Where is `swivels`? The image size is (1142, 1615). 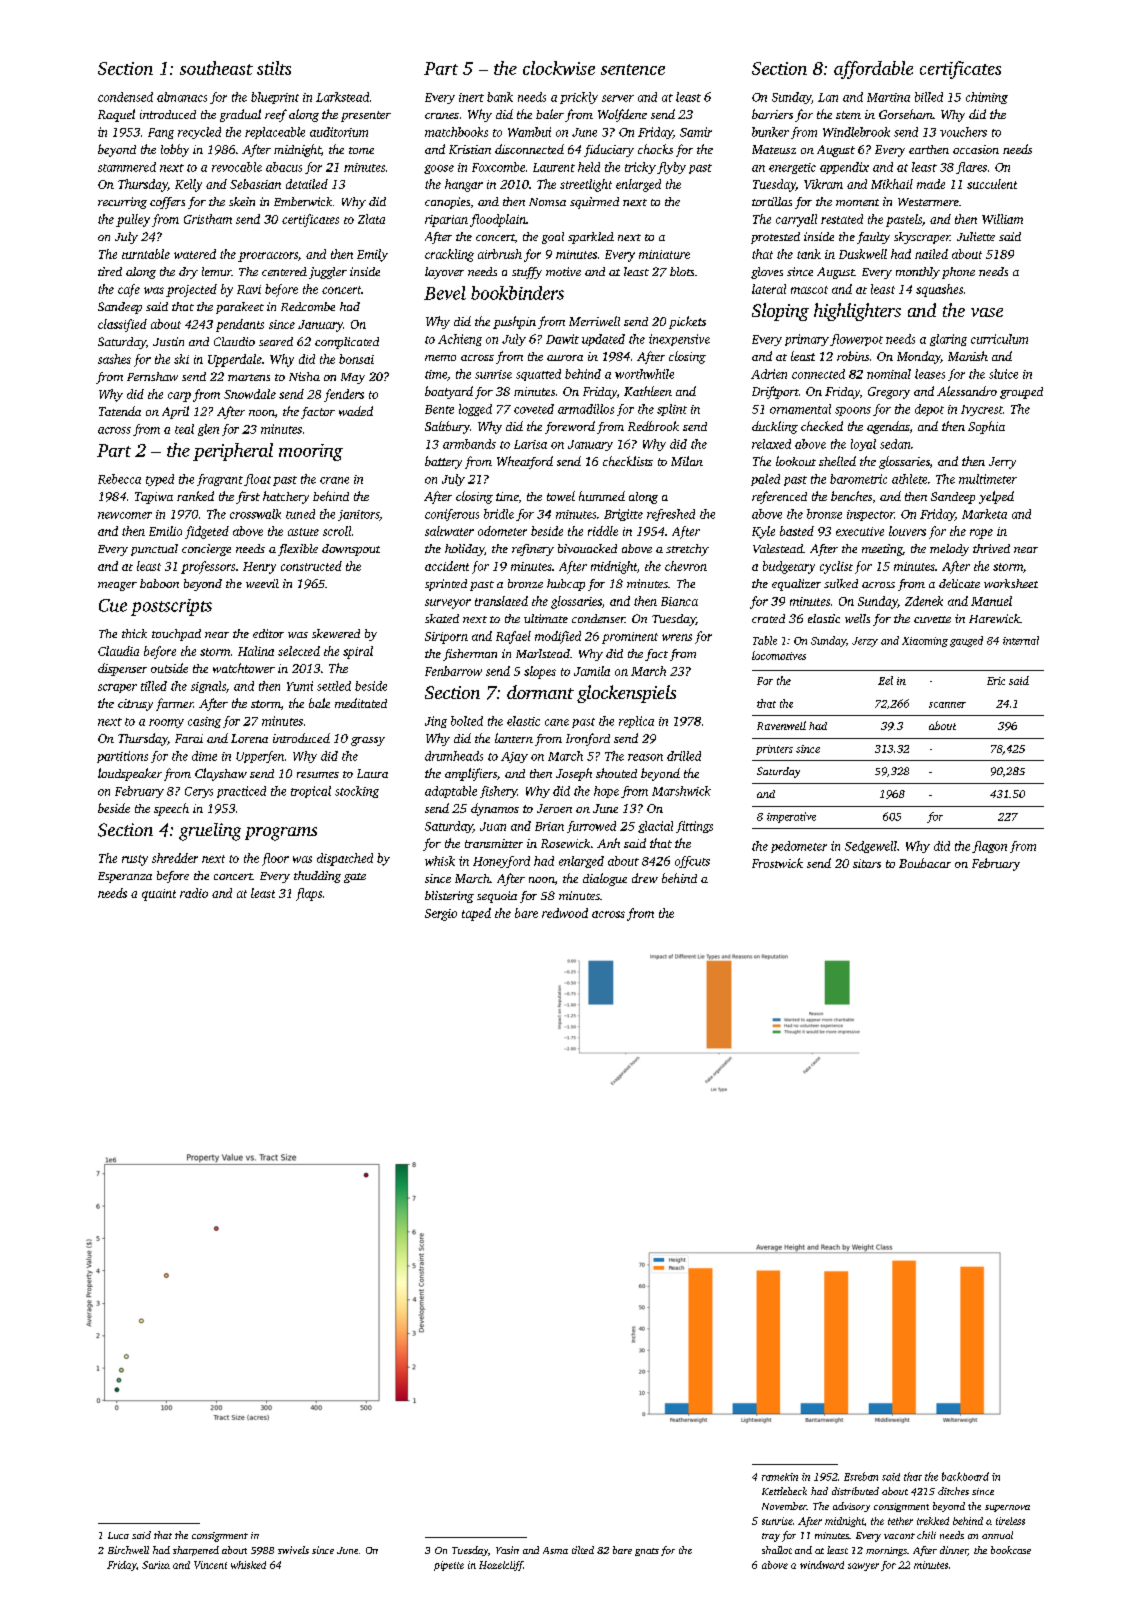
swivels is located at coordinates (293, 1550).
